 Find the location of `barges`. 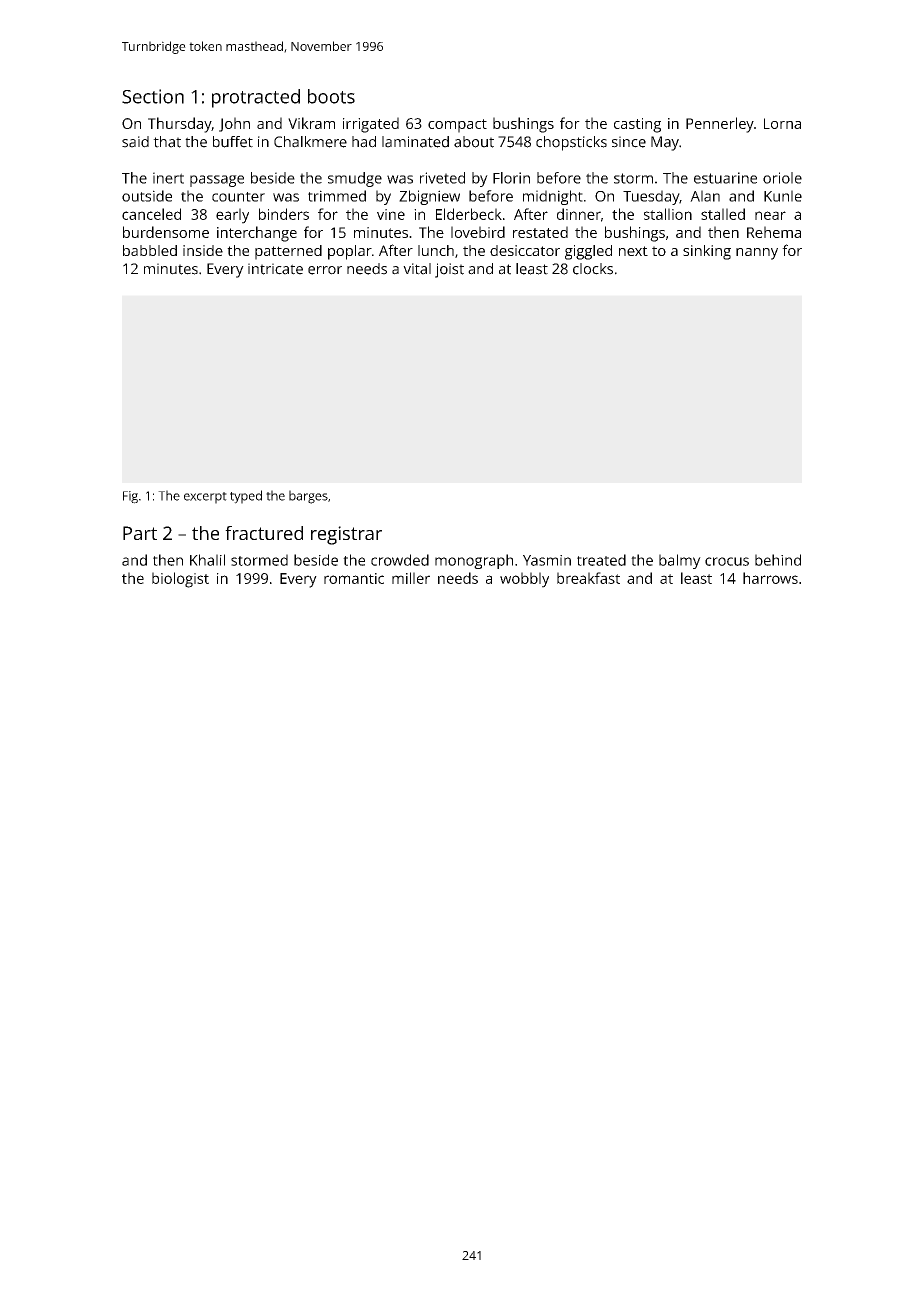

barges is located at coordinates (308, 497).
